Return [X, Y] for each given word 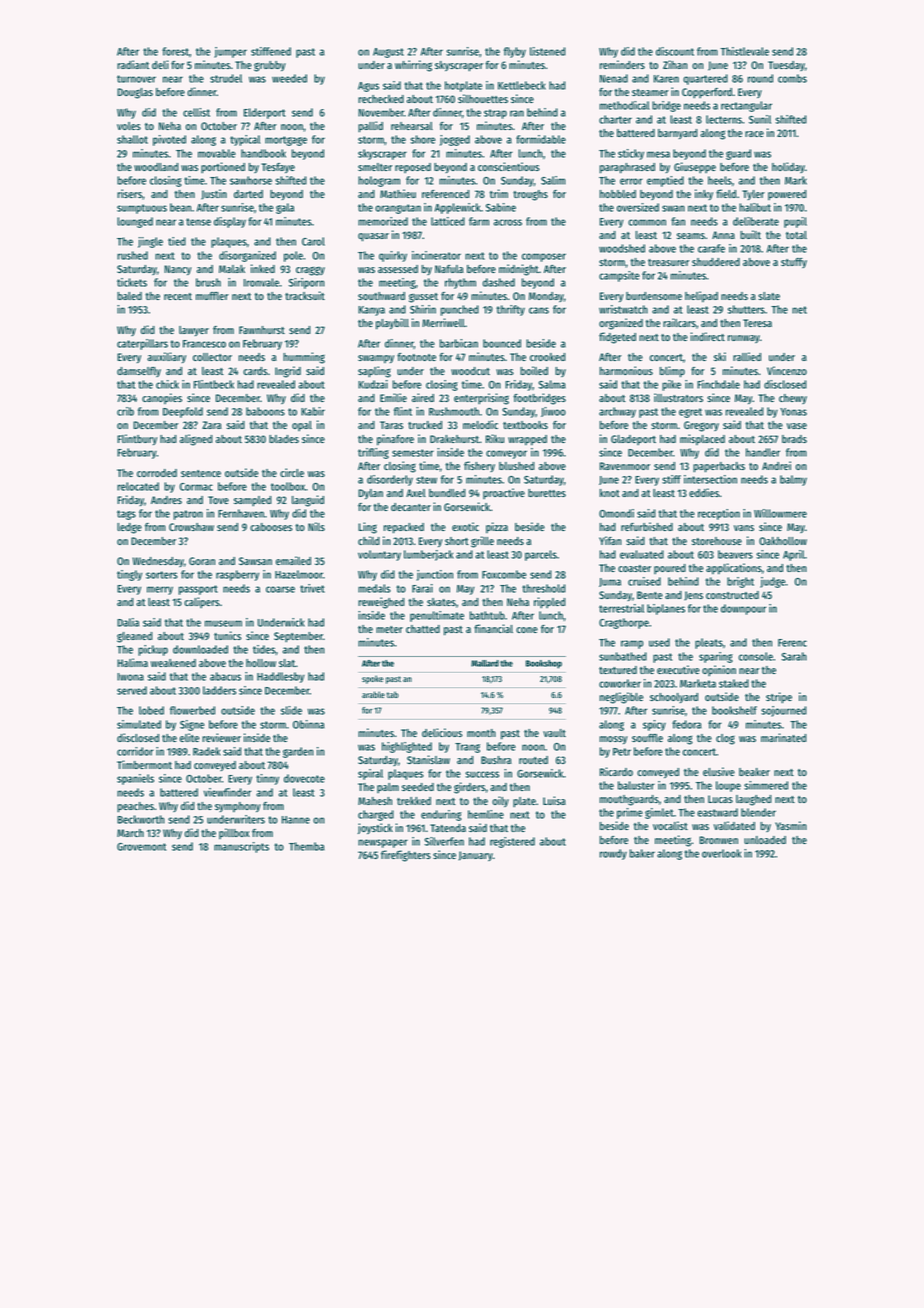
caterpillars [142, 344]
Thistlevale [744, 51]
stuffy [794, 263]
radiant [133, 64]
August [388, 53]
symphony [238, 807]
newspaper [383, 843]
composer [544, 257]
